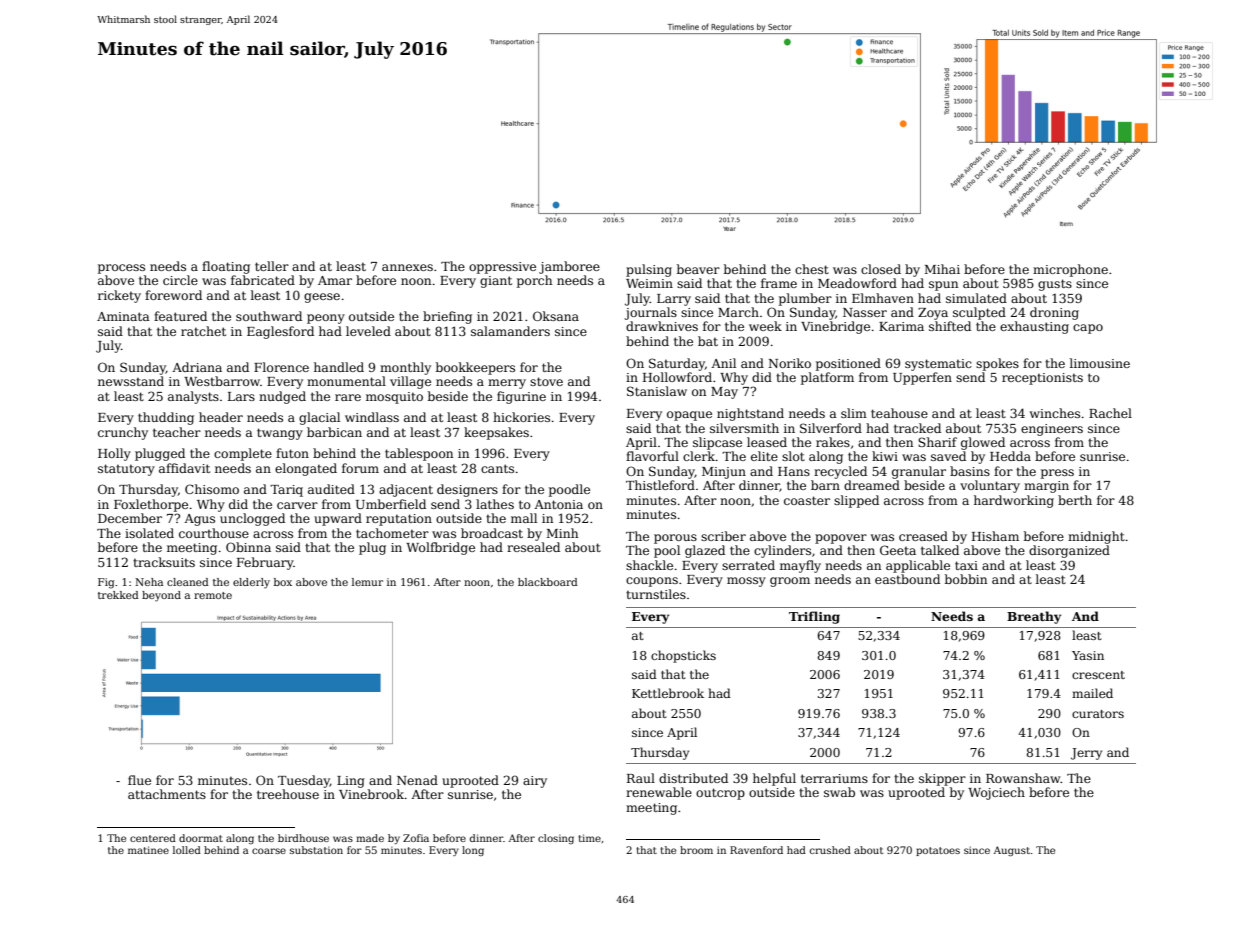  I want to click on porous, so click(675, 539).
